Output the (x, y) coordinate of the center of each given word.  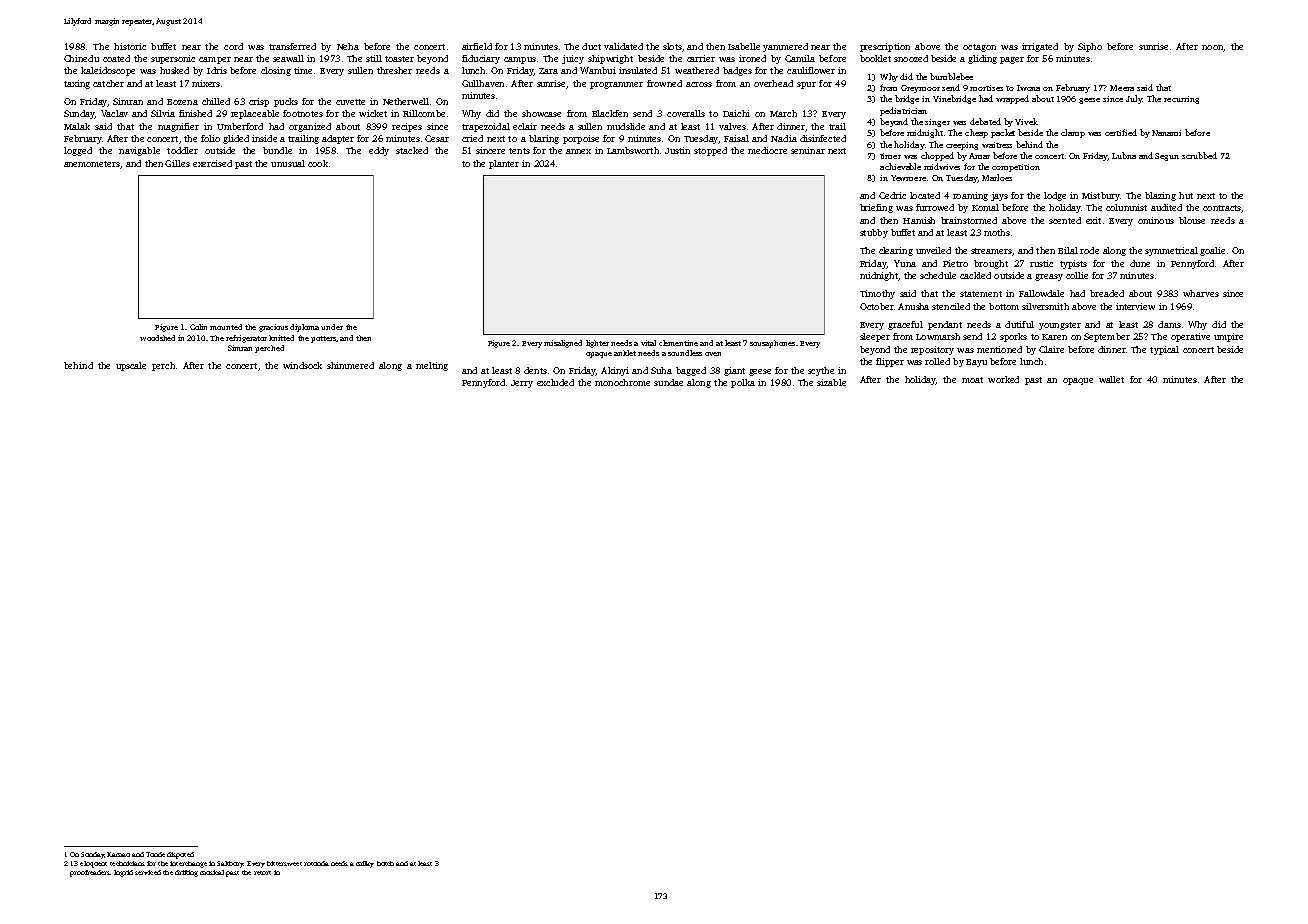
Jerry (522, 384)
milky (365, 864)
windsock (302, 365)
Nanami (1166, 133)
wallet (1111, 379)
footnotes (303, 113)
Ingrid (123, 873)
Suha (661, 370)
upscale (131, 366)
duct (591, 46)
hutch (385, 863)
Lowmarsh (938, 336)
